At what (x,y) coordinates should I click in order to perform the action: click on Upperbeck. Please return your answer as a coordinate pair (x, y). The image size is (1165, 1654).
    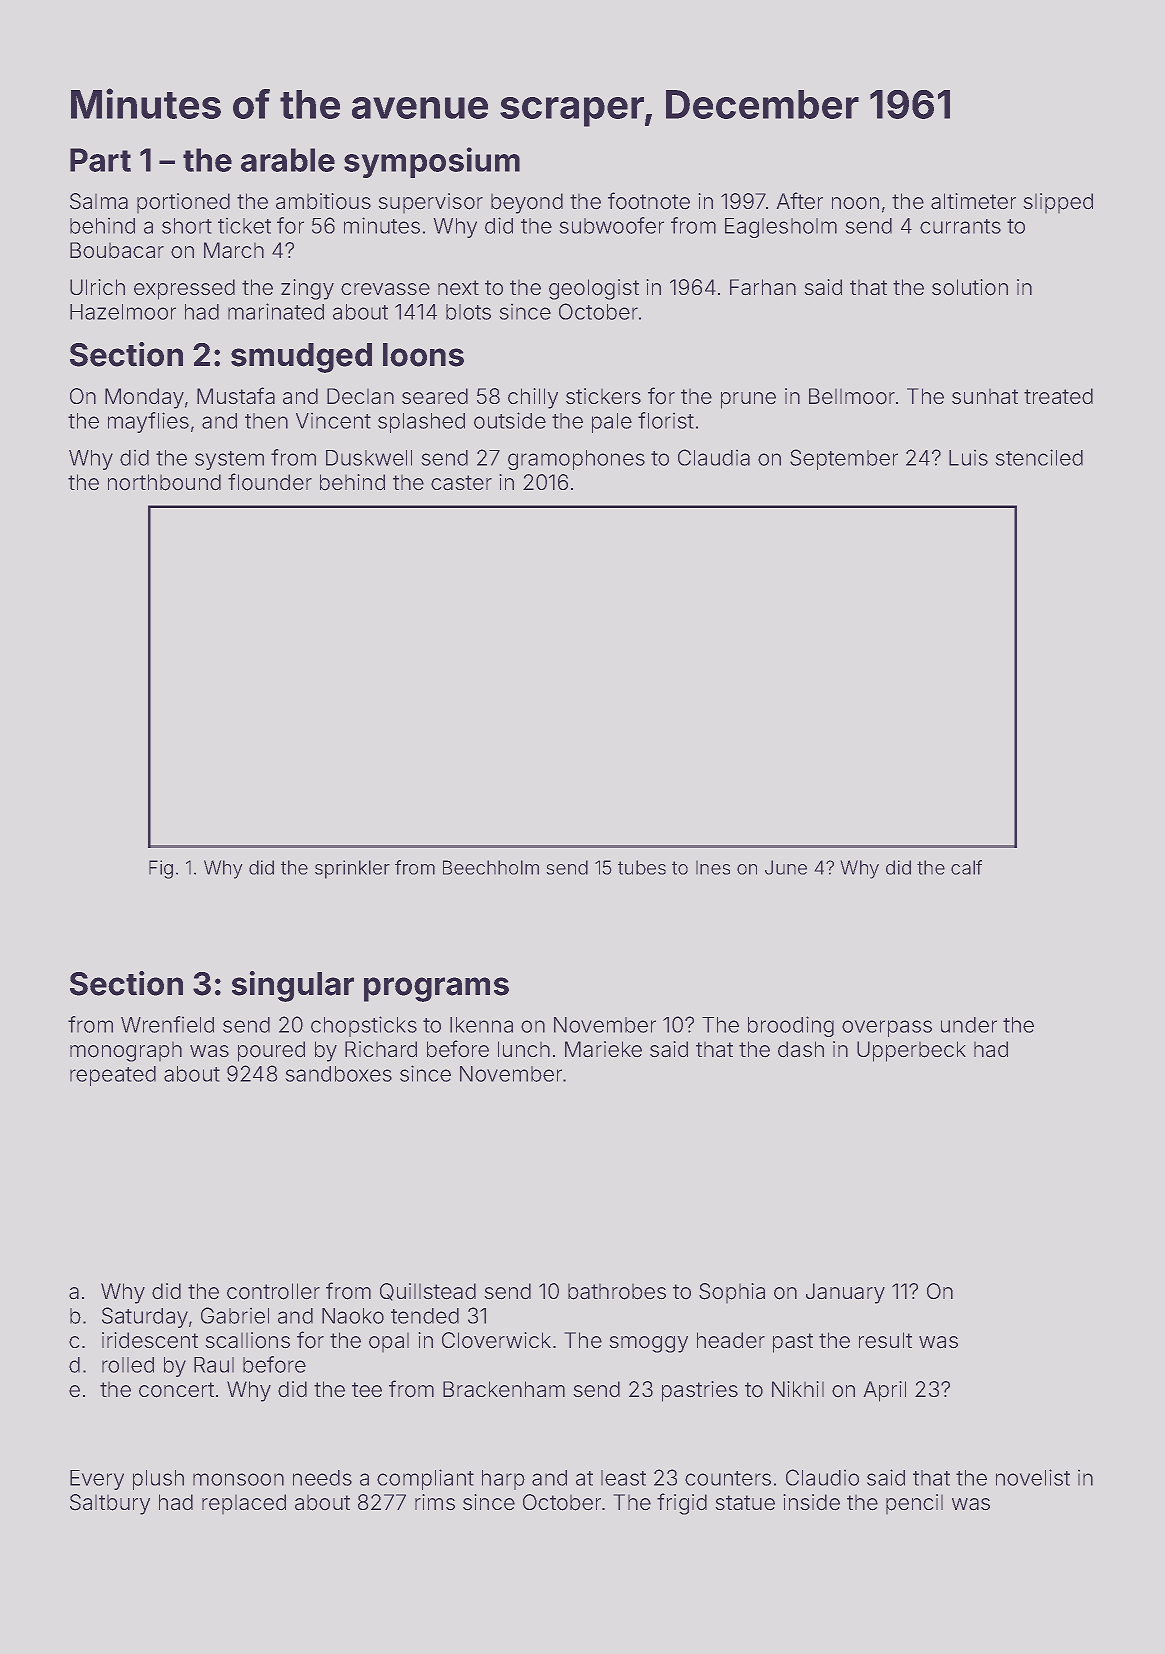
    Looking at the image, I should click on (911, 1051).
